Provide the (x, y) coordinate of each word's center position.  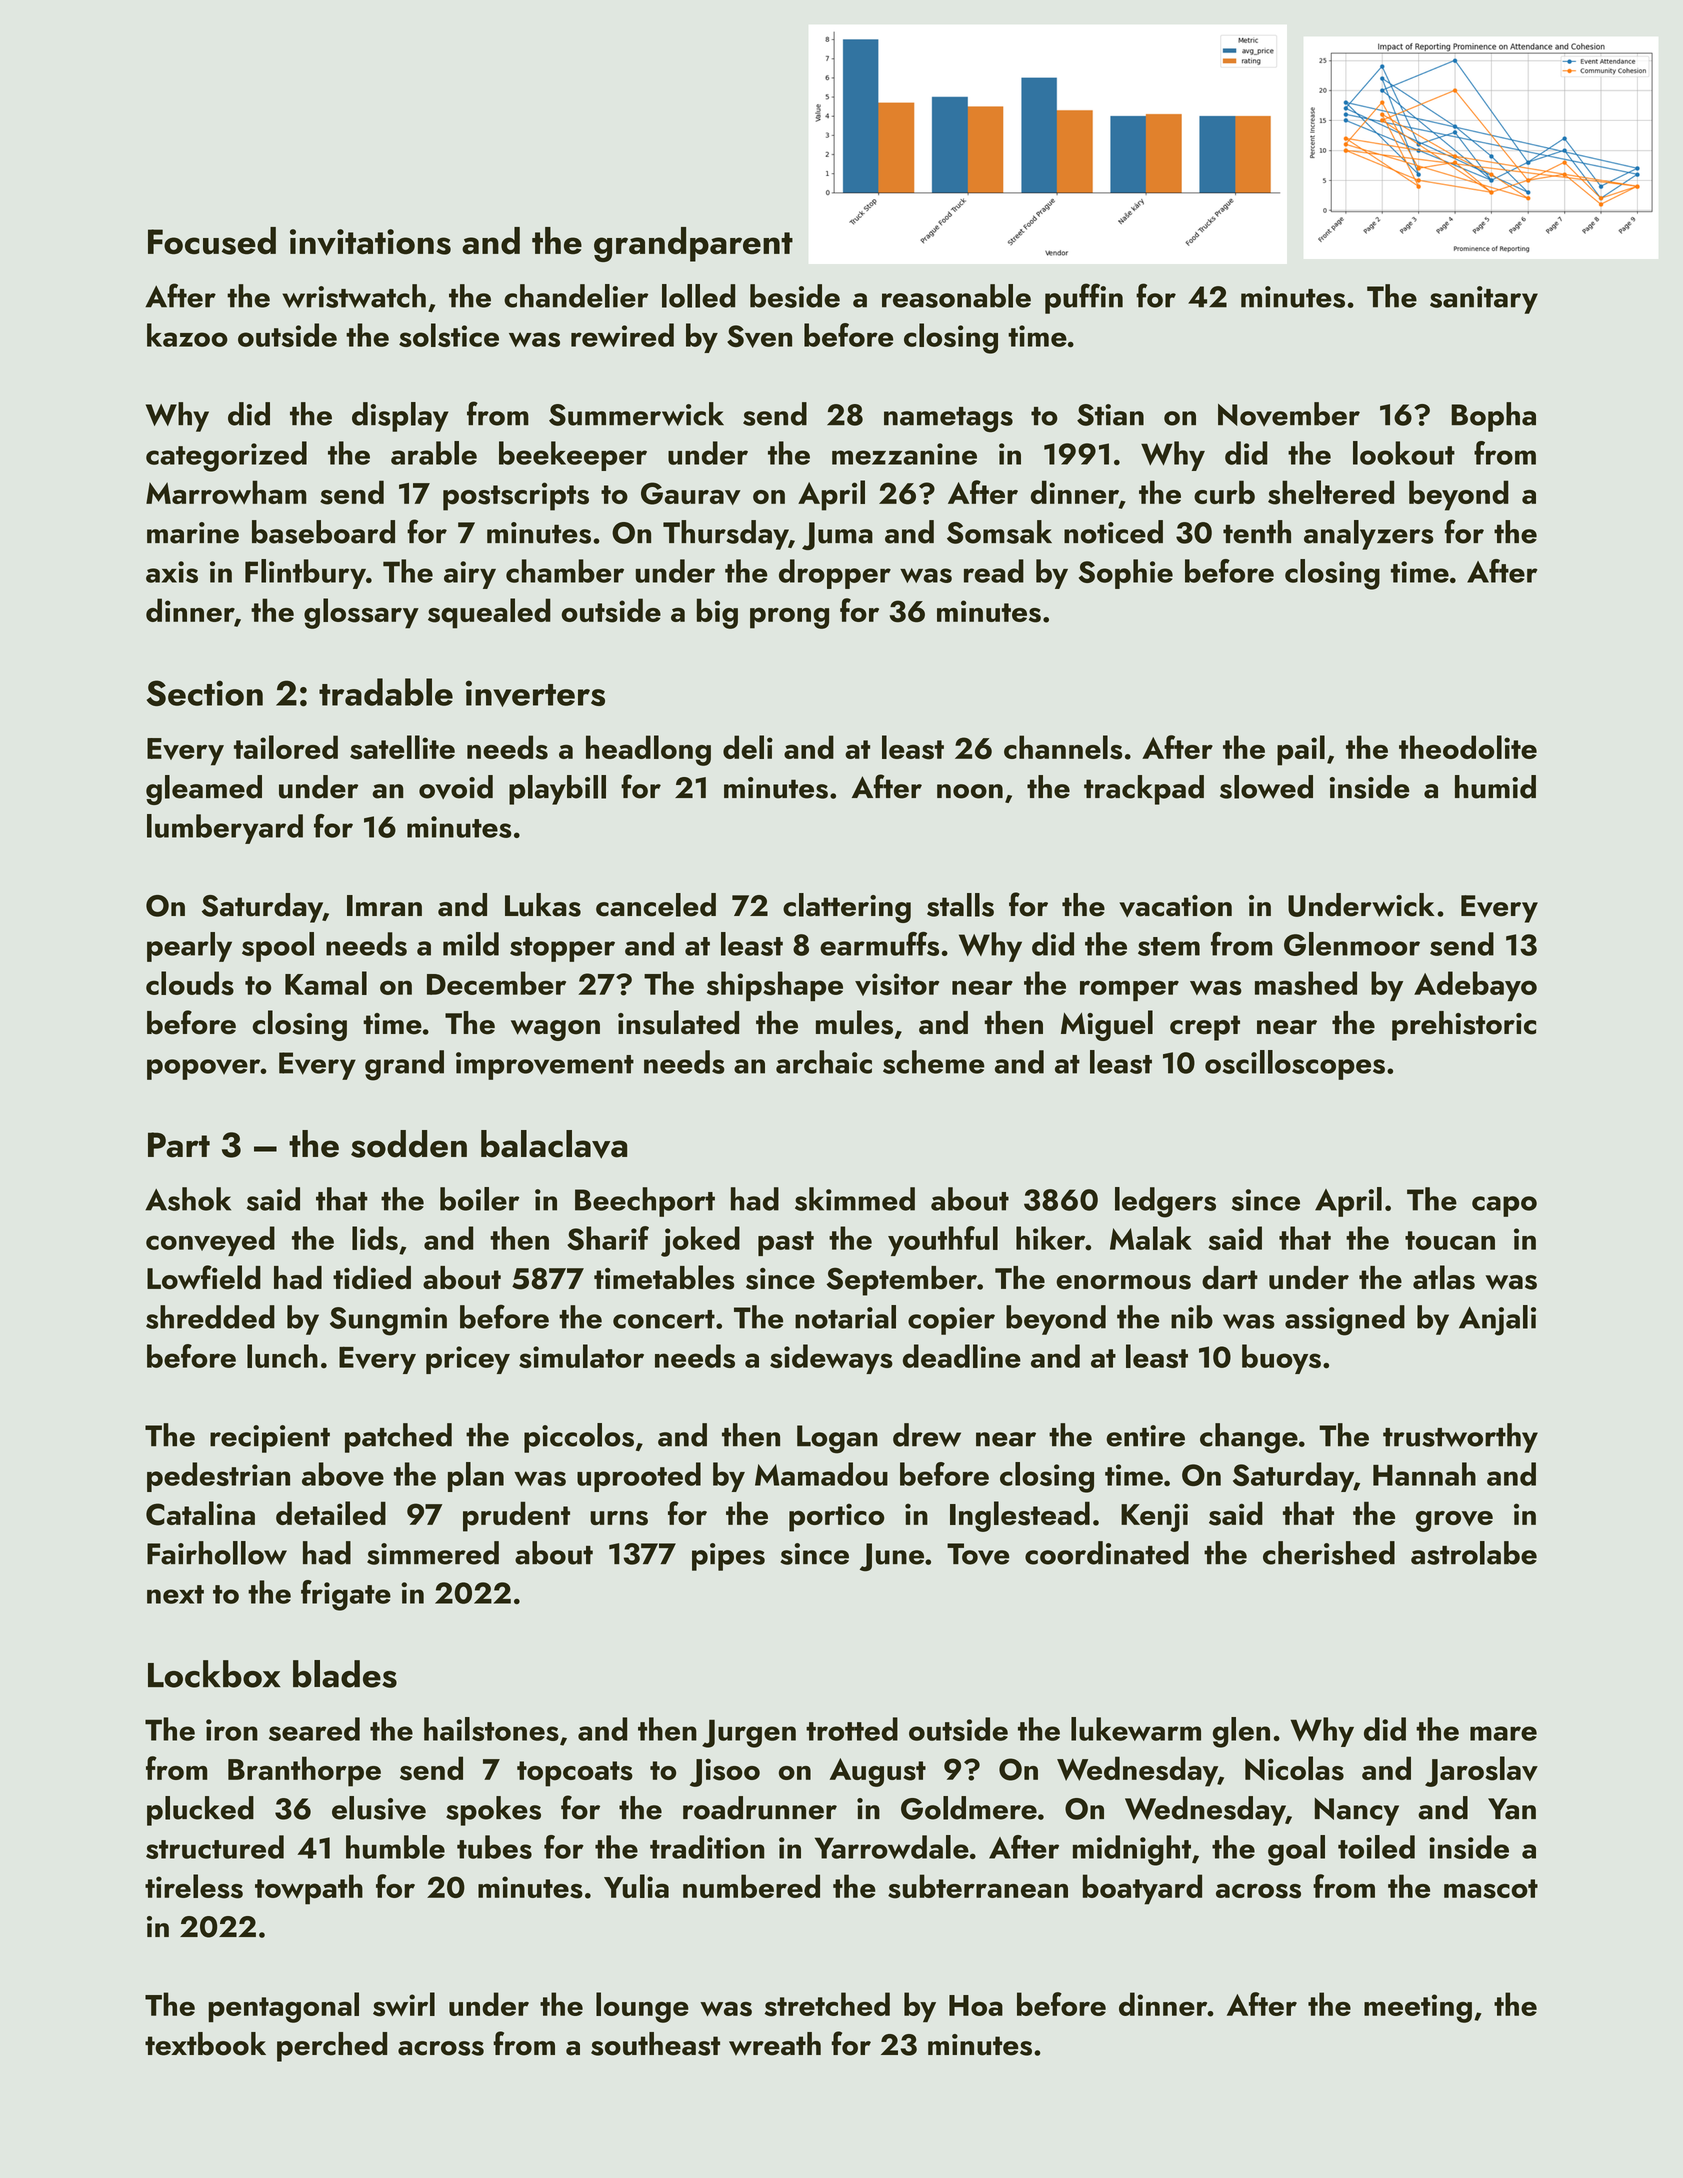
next (175, 1594)
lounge (642, 2007)
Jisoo (725, 1772)
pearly (189, 947)
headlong (648, 750)
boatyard (1142, 1889)
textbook (205, 2044)
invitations (370, 242)
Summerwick (636, 414)
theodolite (1468, 747)
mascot (1491, 1889)
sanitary (1484, 300)
